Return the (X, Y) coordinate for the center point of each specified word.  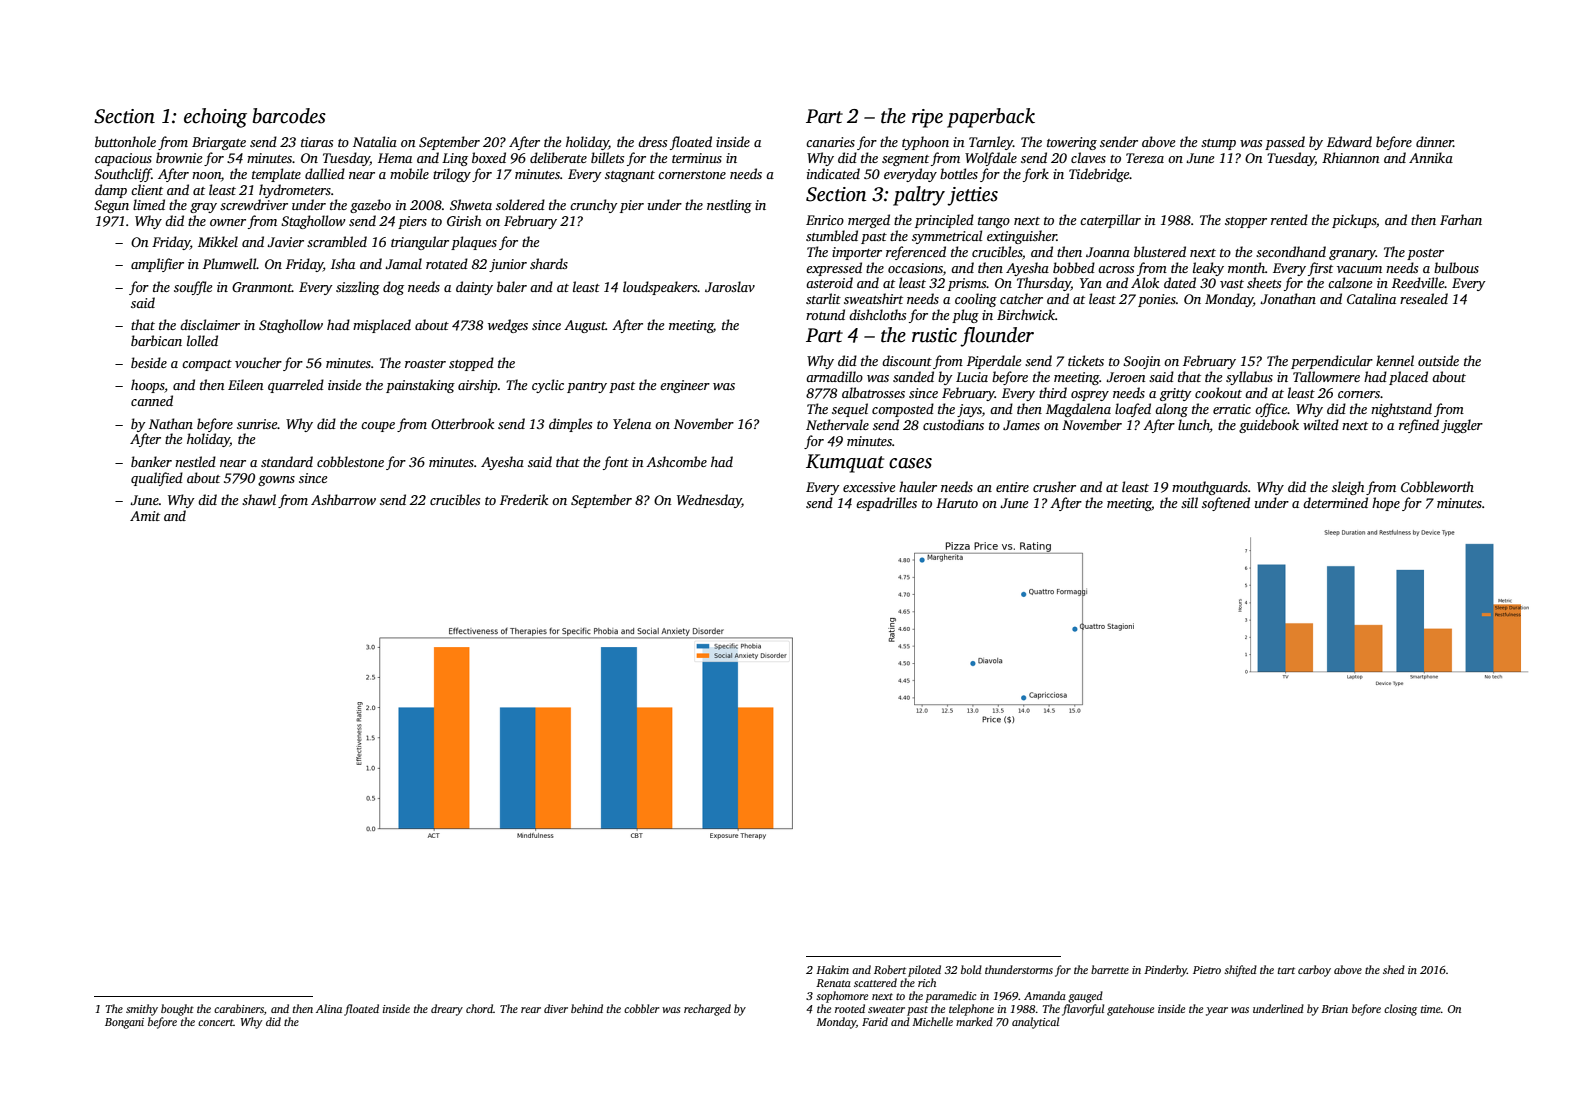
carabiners (239, 1008)
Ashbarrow (343, 499)
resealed (1424, 298)
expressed (834, 269)
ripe (927, 118)
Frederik (524, 499)
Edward (1349, 141)
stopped (471, 364)
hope (1386, 504)
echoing (215, 118)
